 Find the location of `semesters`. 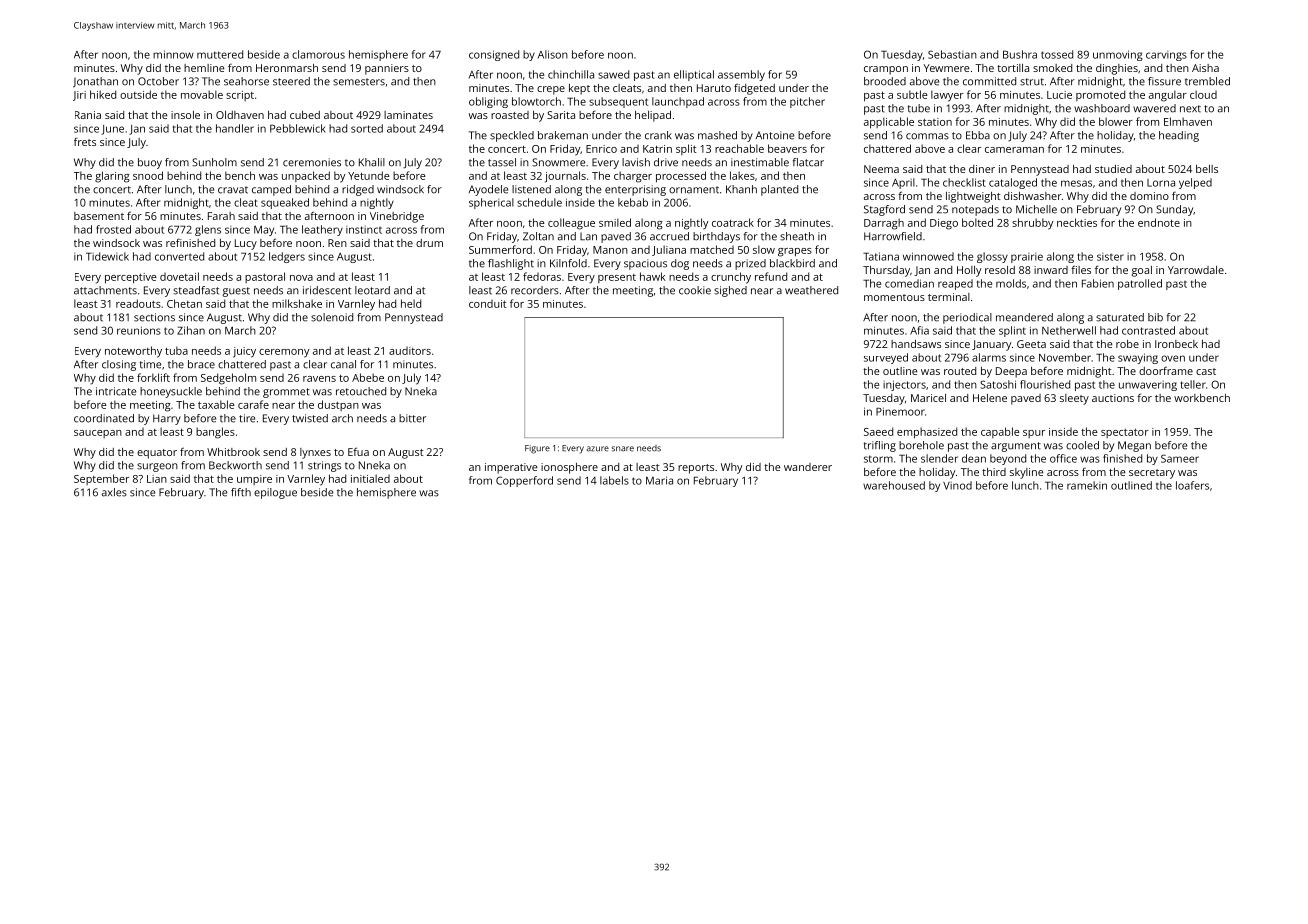

semesters is located at coordinates (359, 82).
